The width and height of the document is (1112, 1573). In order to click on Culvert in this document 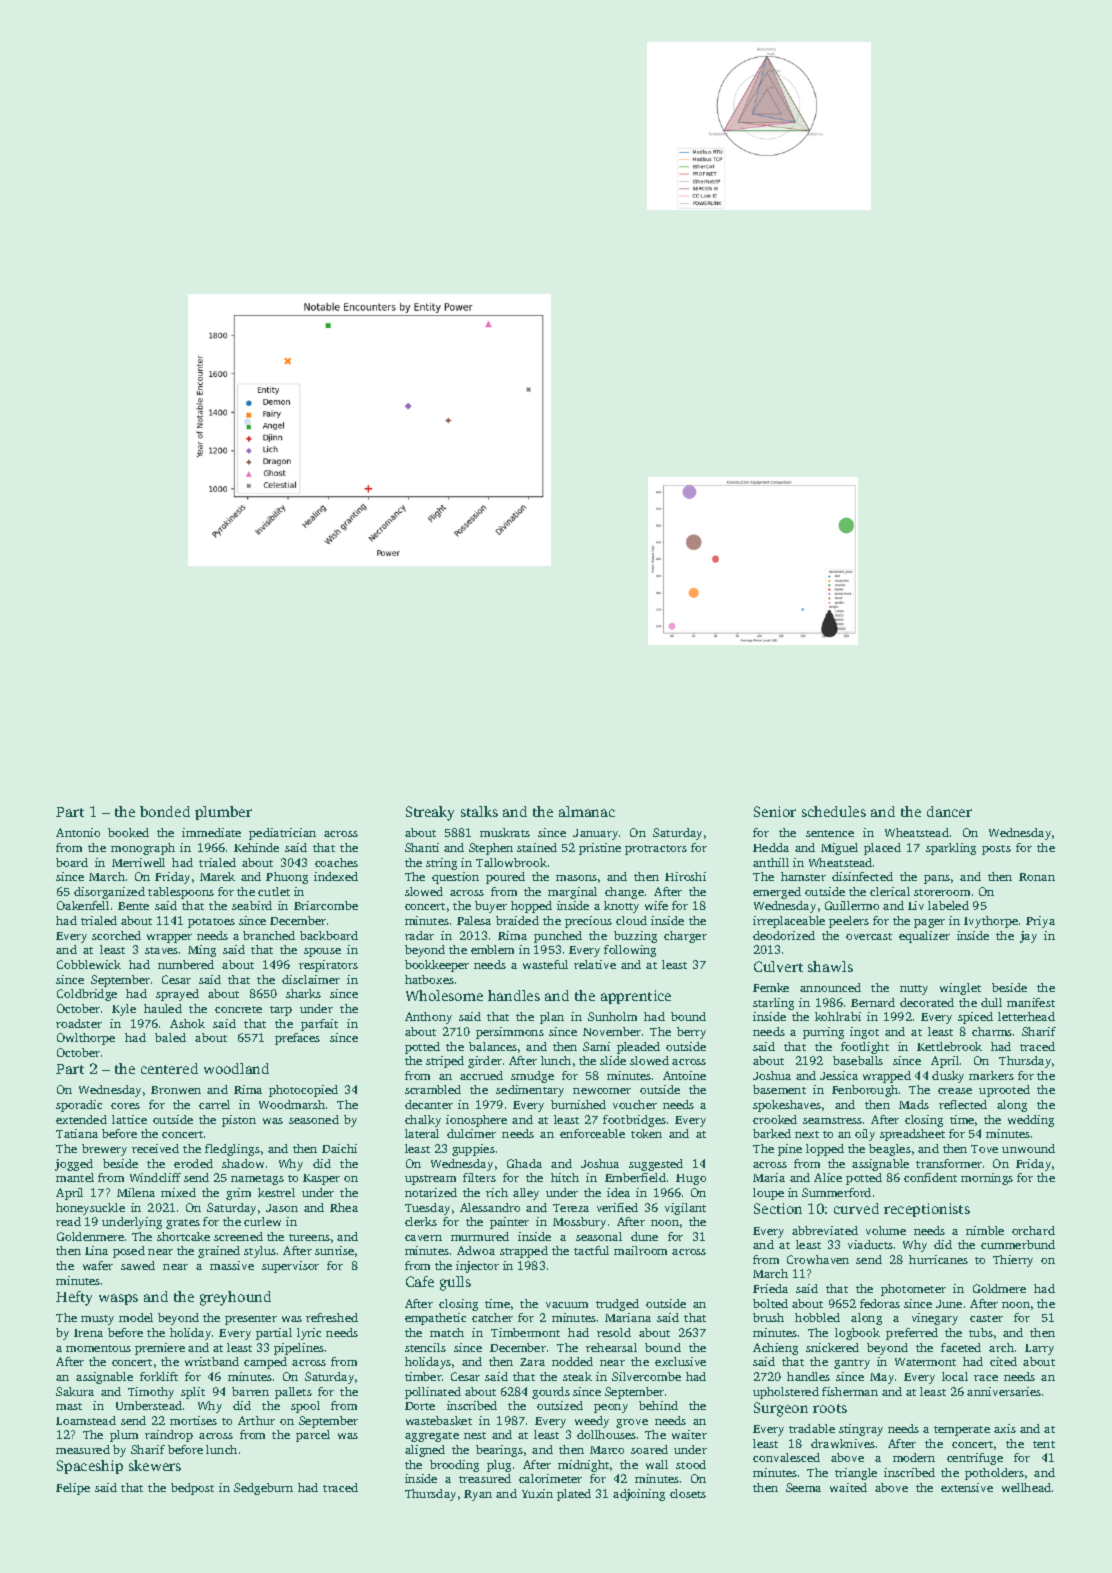, I will do `click(778, 966)`.
